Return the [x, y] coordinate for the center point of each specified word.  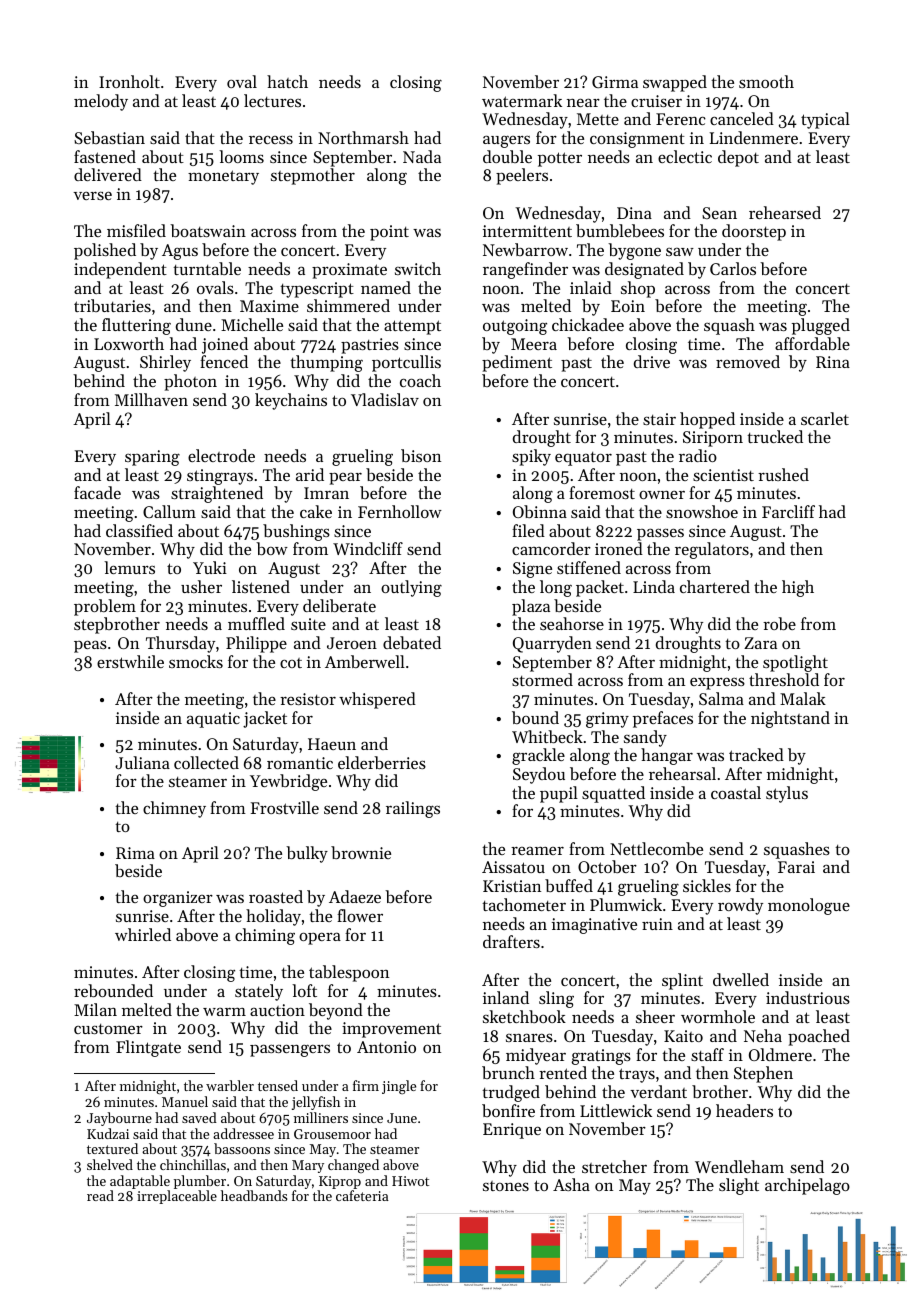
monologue [809, 906]
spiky [531, 457]
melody [101, 102]
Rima [135, 853]
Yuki [210, 567]
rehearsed [785, 212]
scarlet [825, 418]
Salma [721, 698]
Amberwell [365, 661]
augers [506, 141]
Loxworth [129, 343]
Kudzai [108, 1133]
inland [506, 997]
